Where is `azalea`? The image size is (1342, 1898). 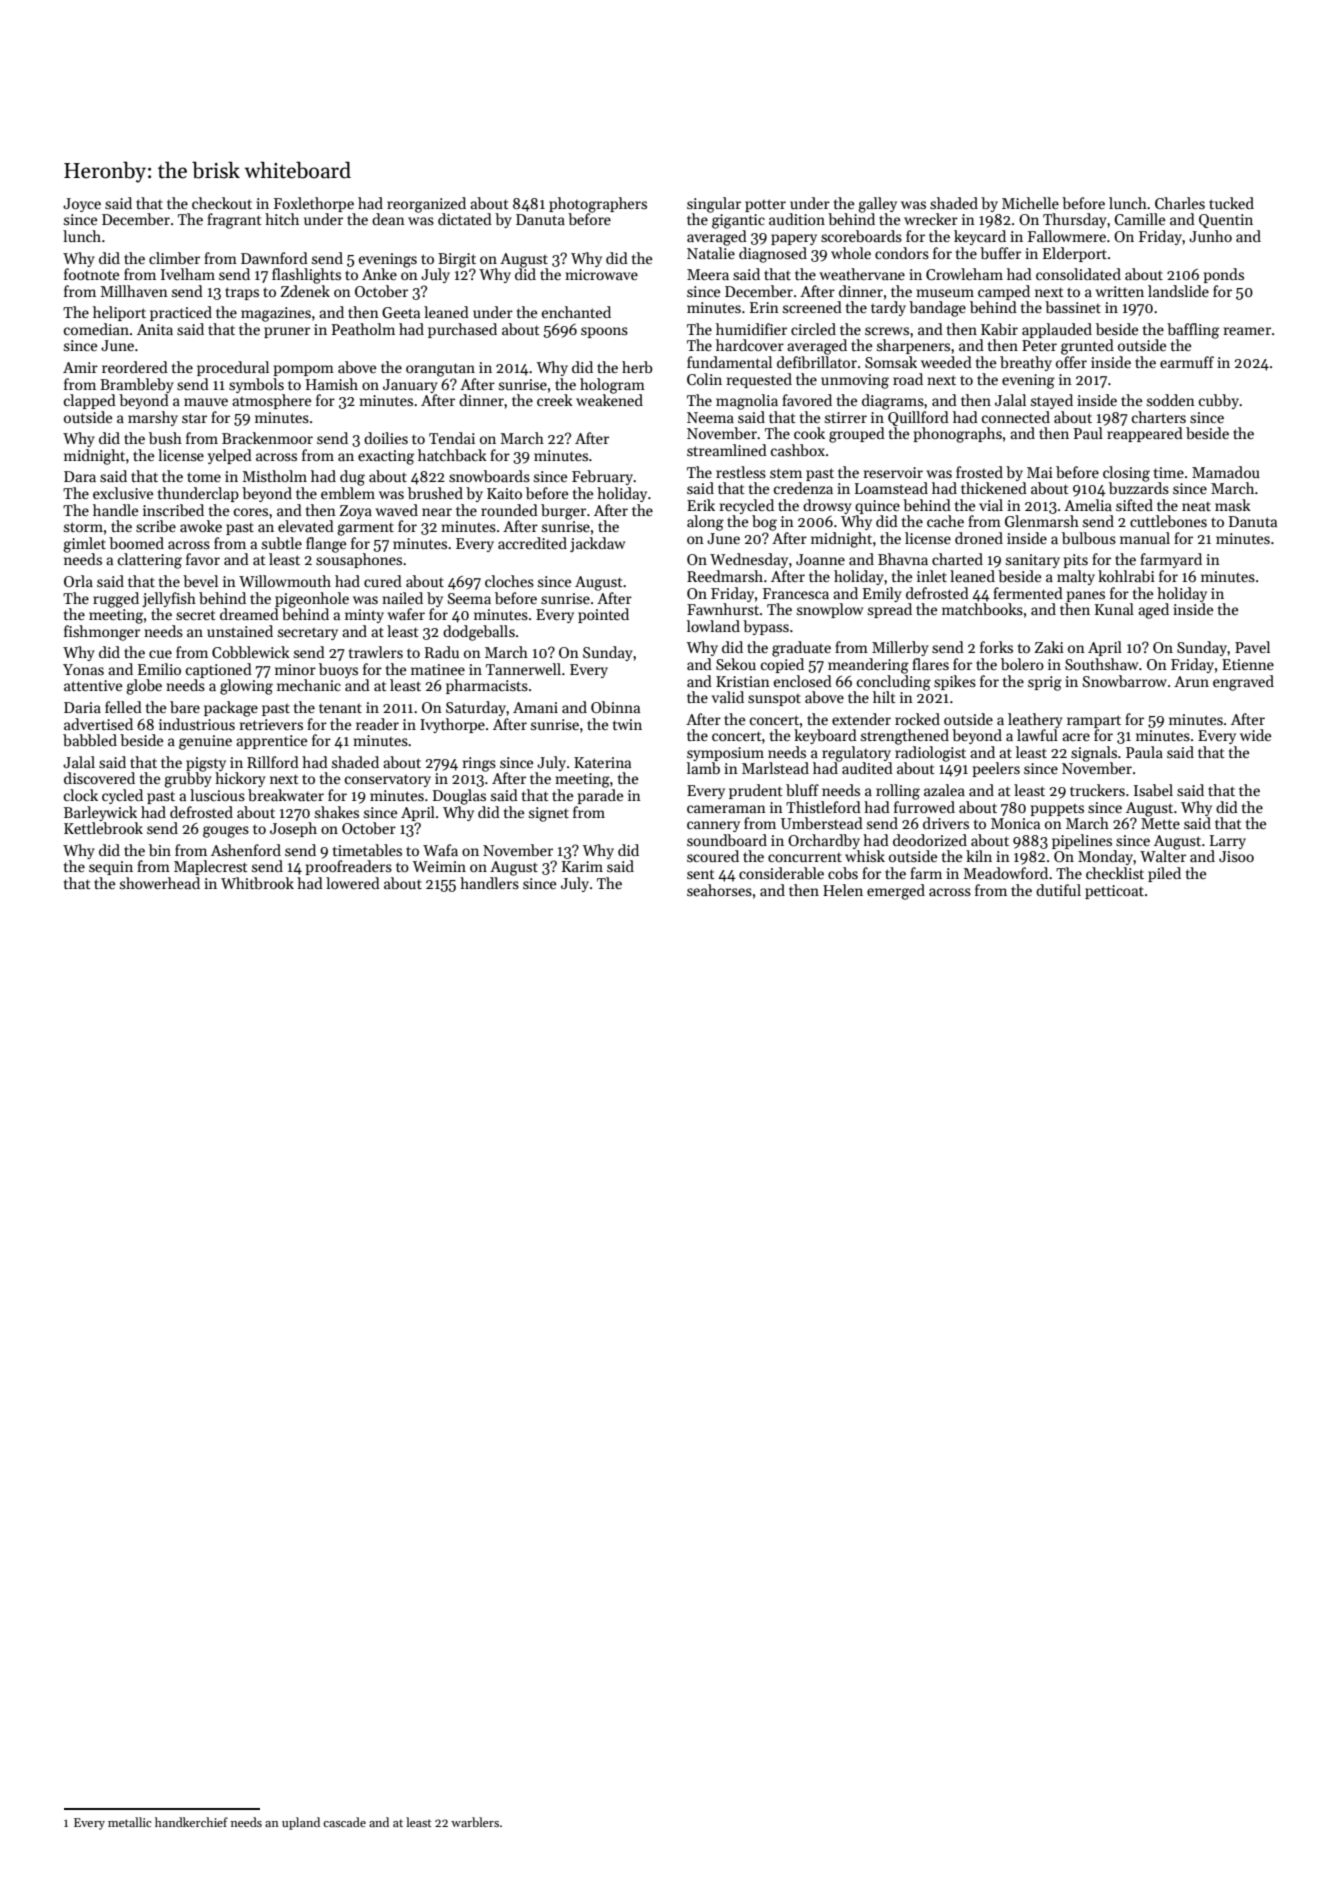 azalea is located at coordinates (944, 790).
